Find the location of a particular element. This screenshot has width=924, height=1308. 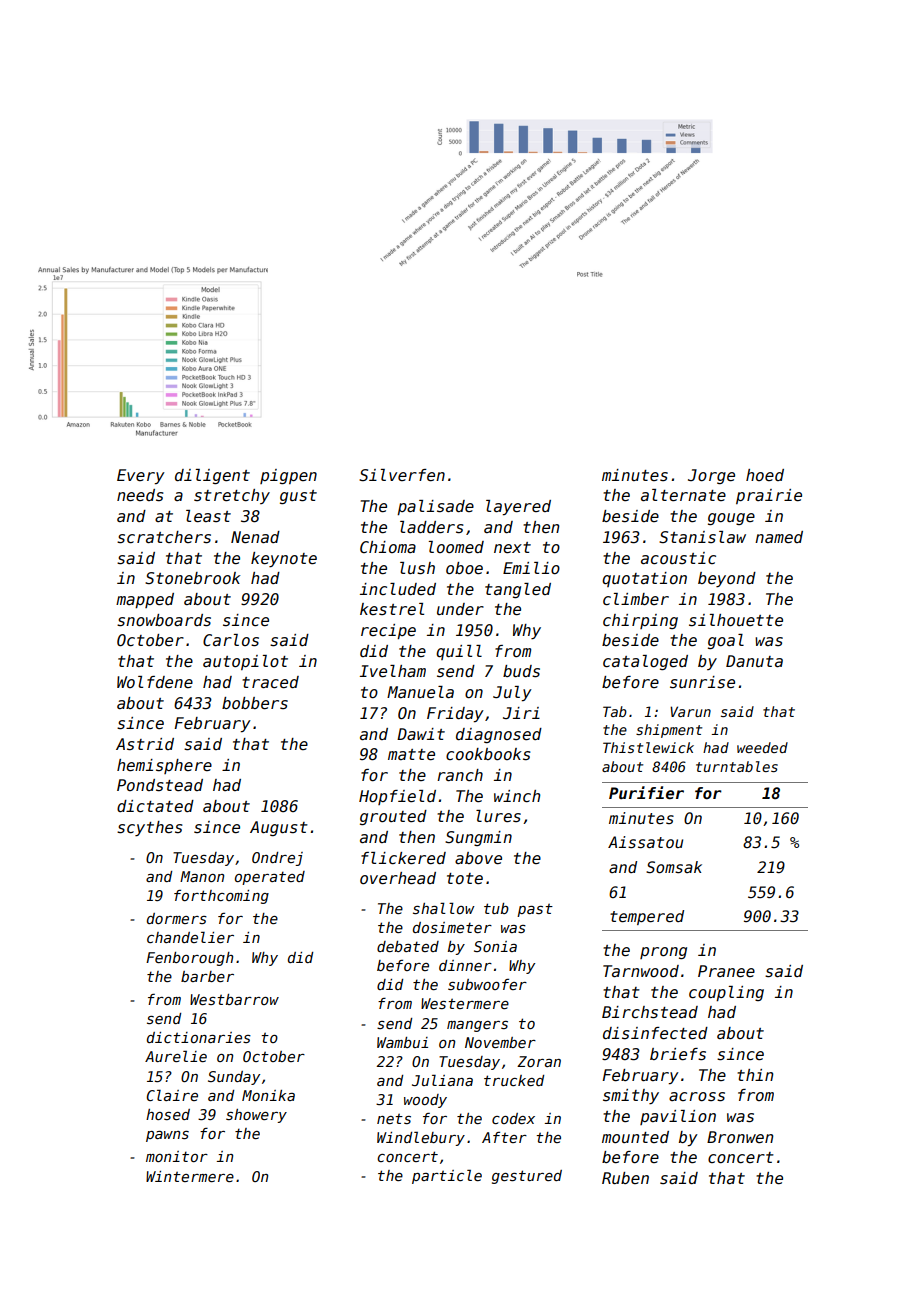

Chioma is located at coordinates (388, 547).
